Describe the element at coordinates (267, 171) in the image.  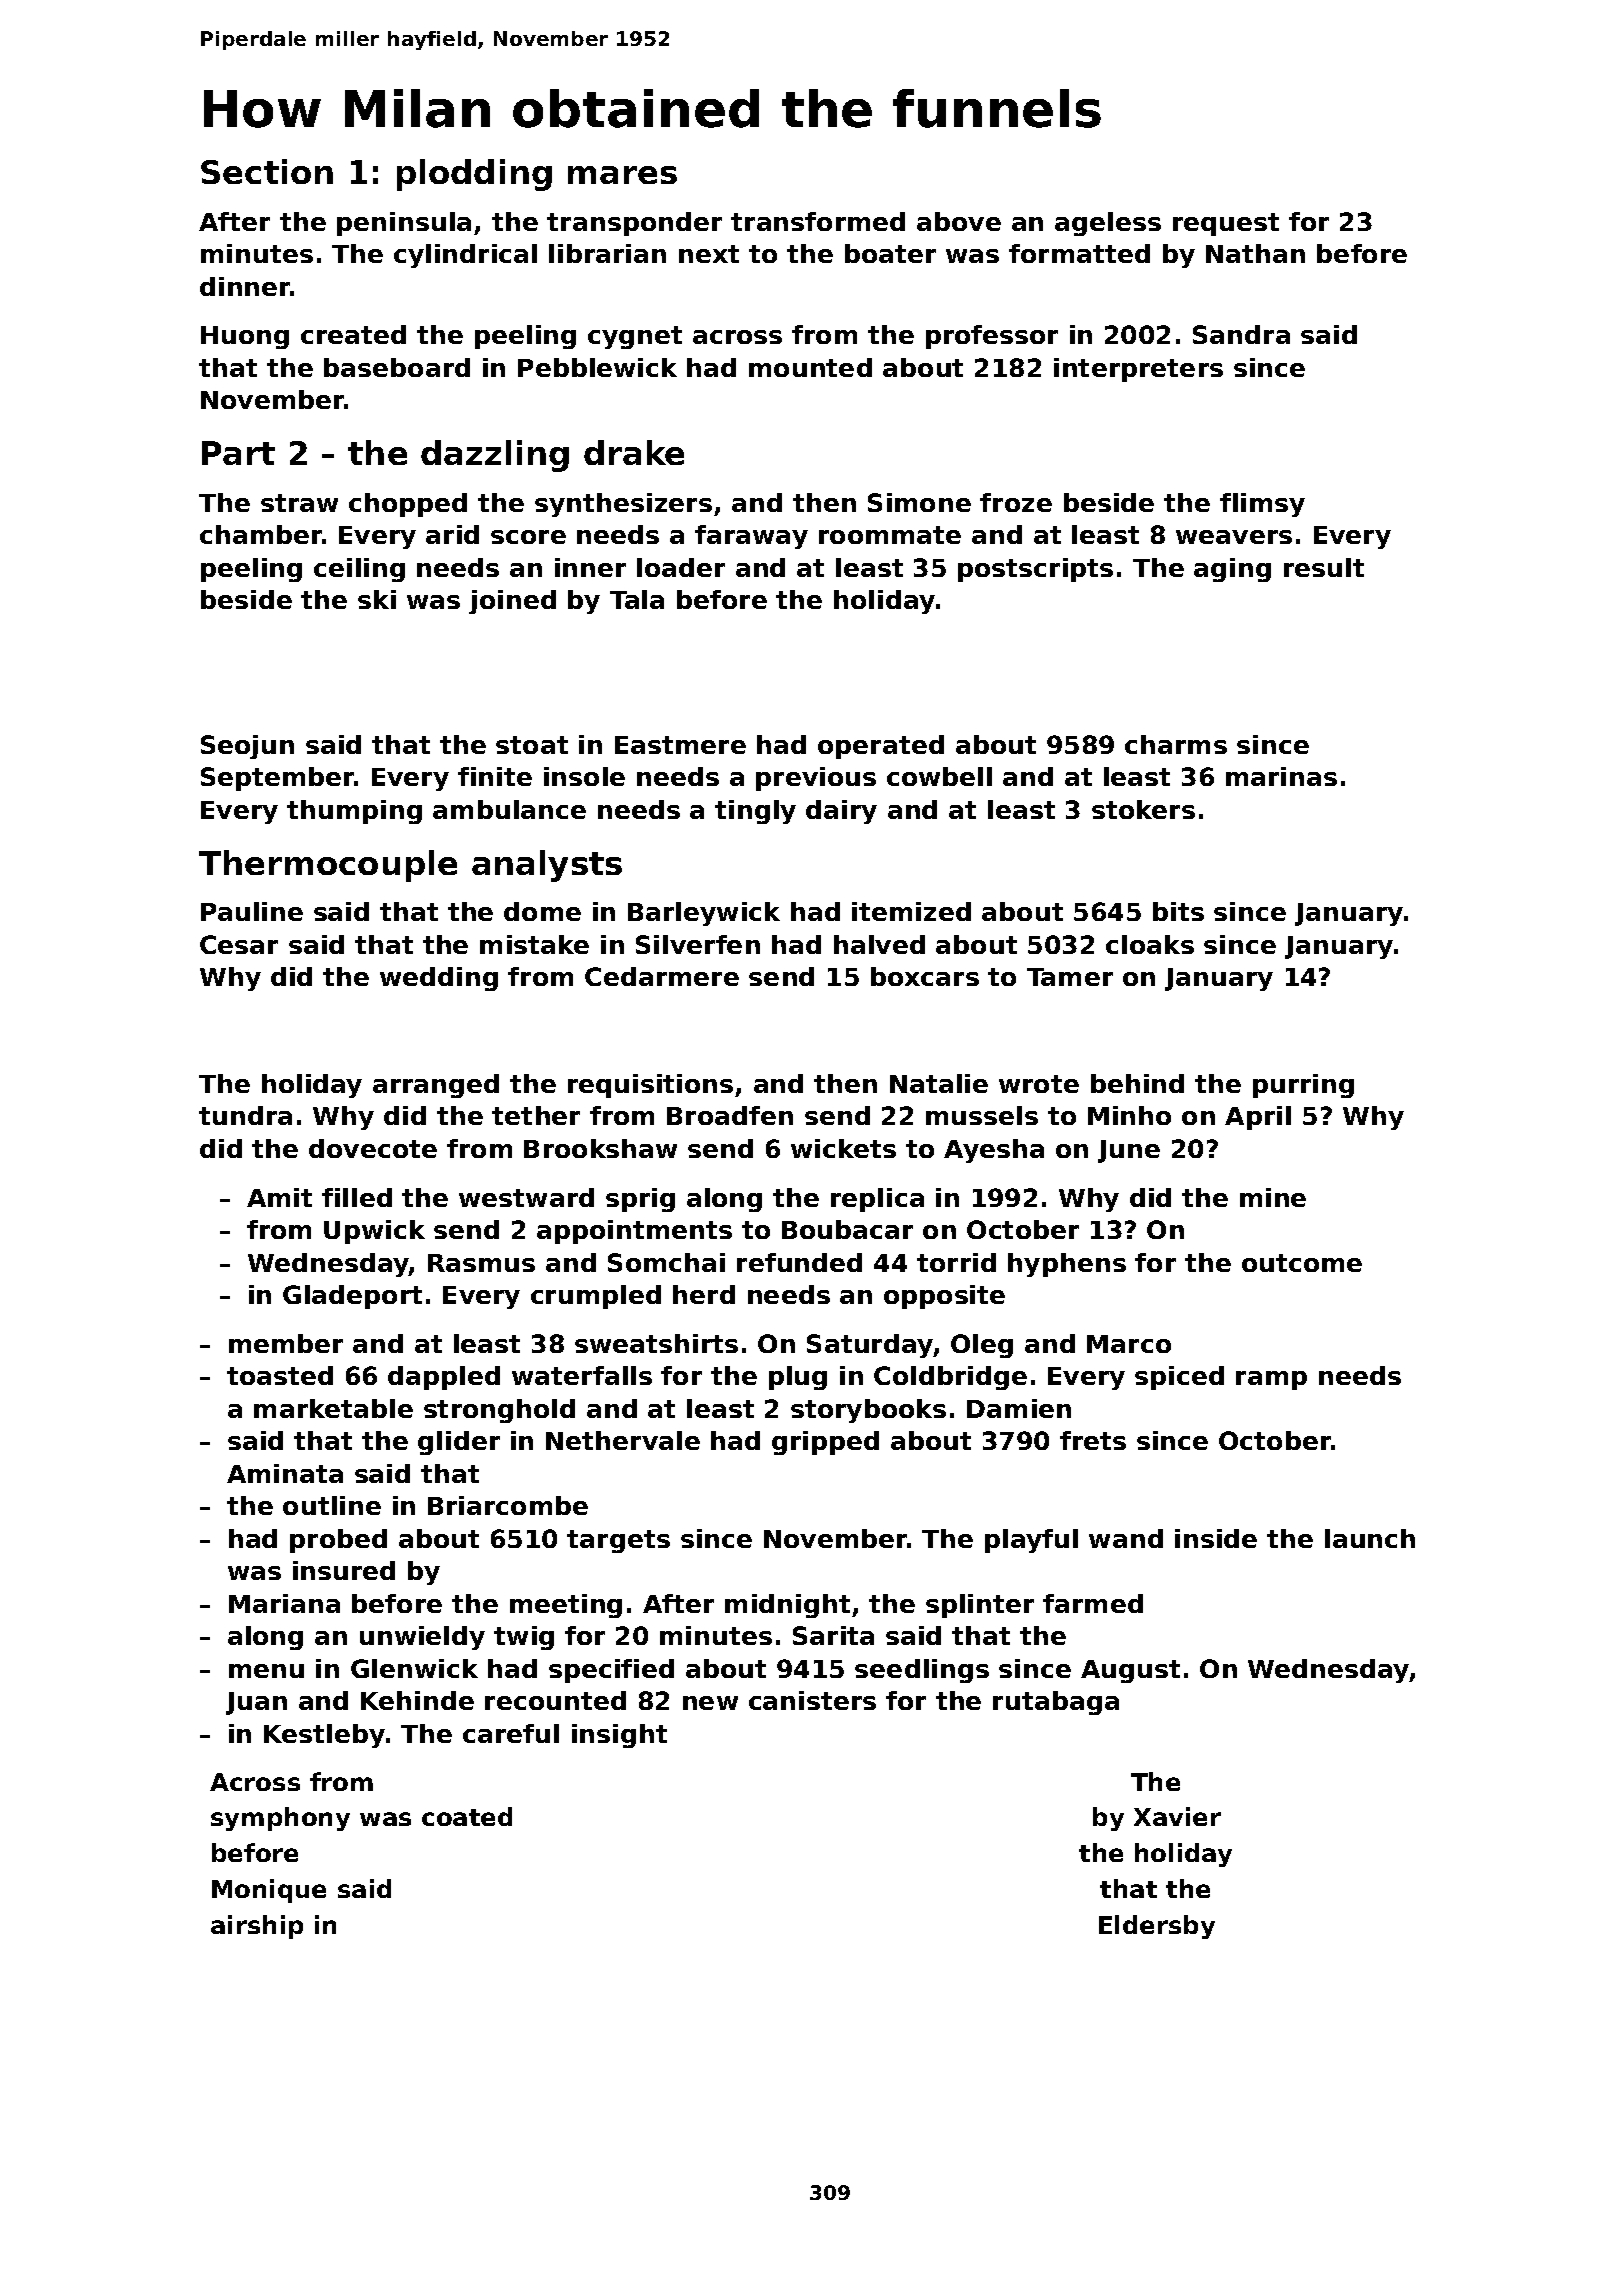
I see `Section` at that location.
